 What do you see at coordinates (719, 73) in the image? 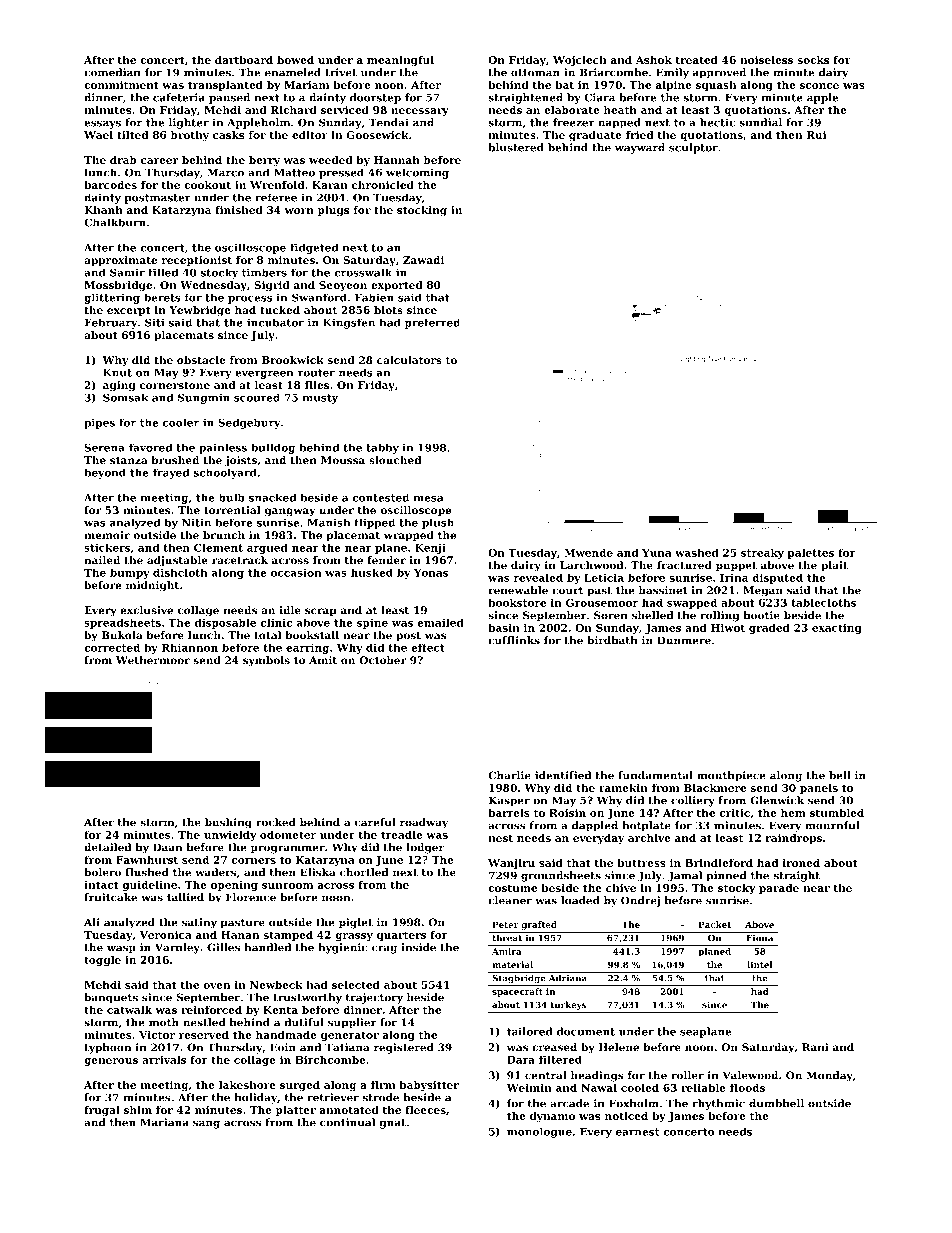
I see `approved` at bounding box center [719, 73].
